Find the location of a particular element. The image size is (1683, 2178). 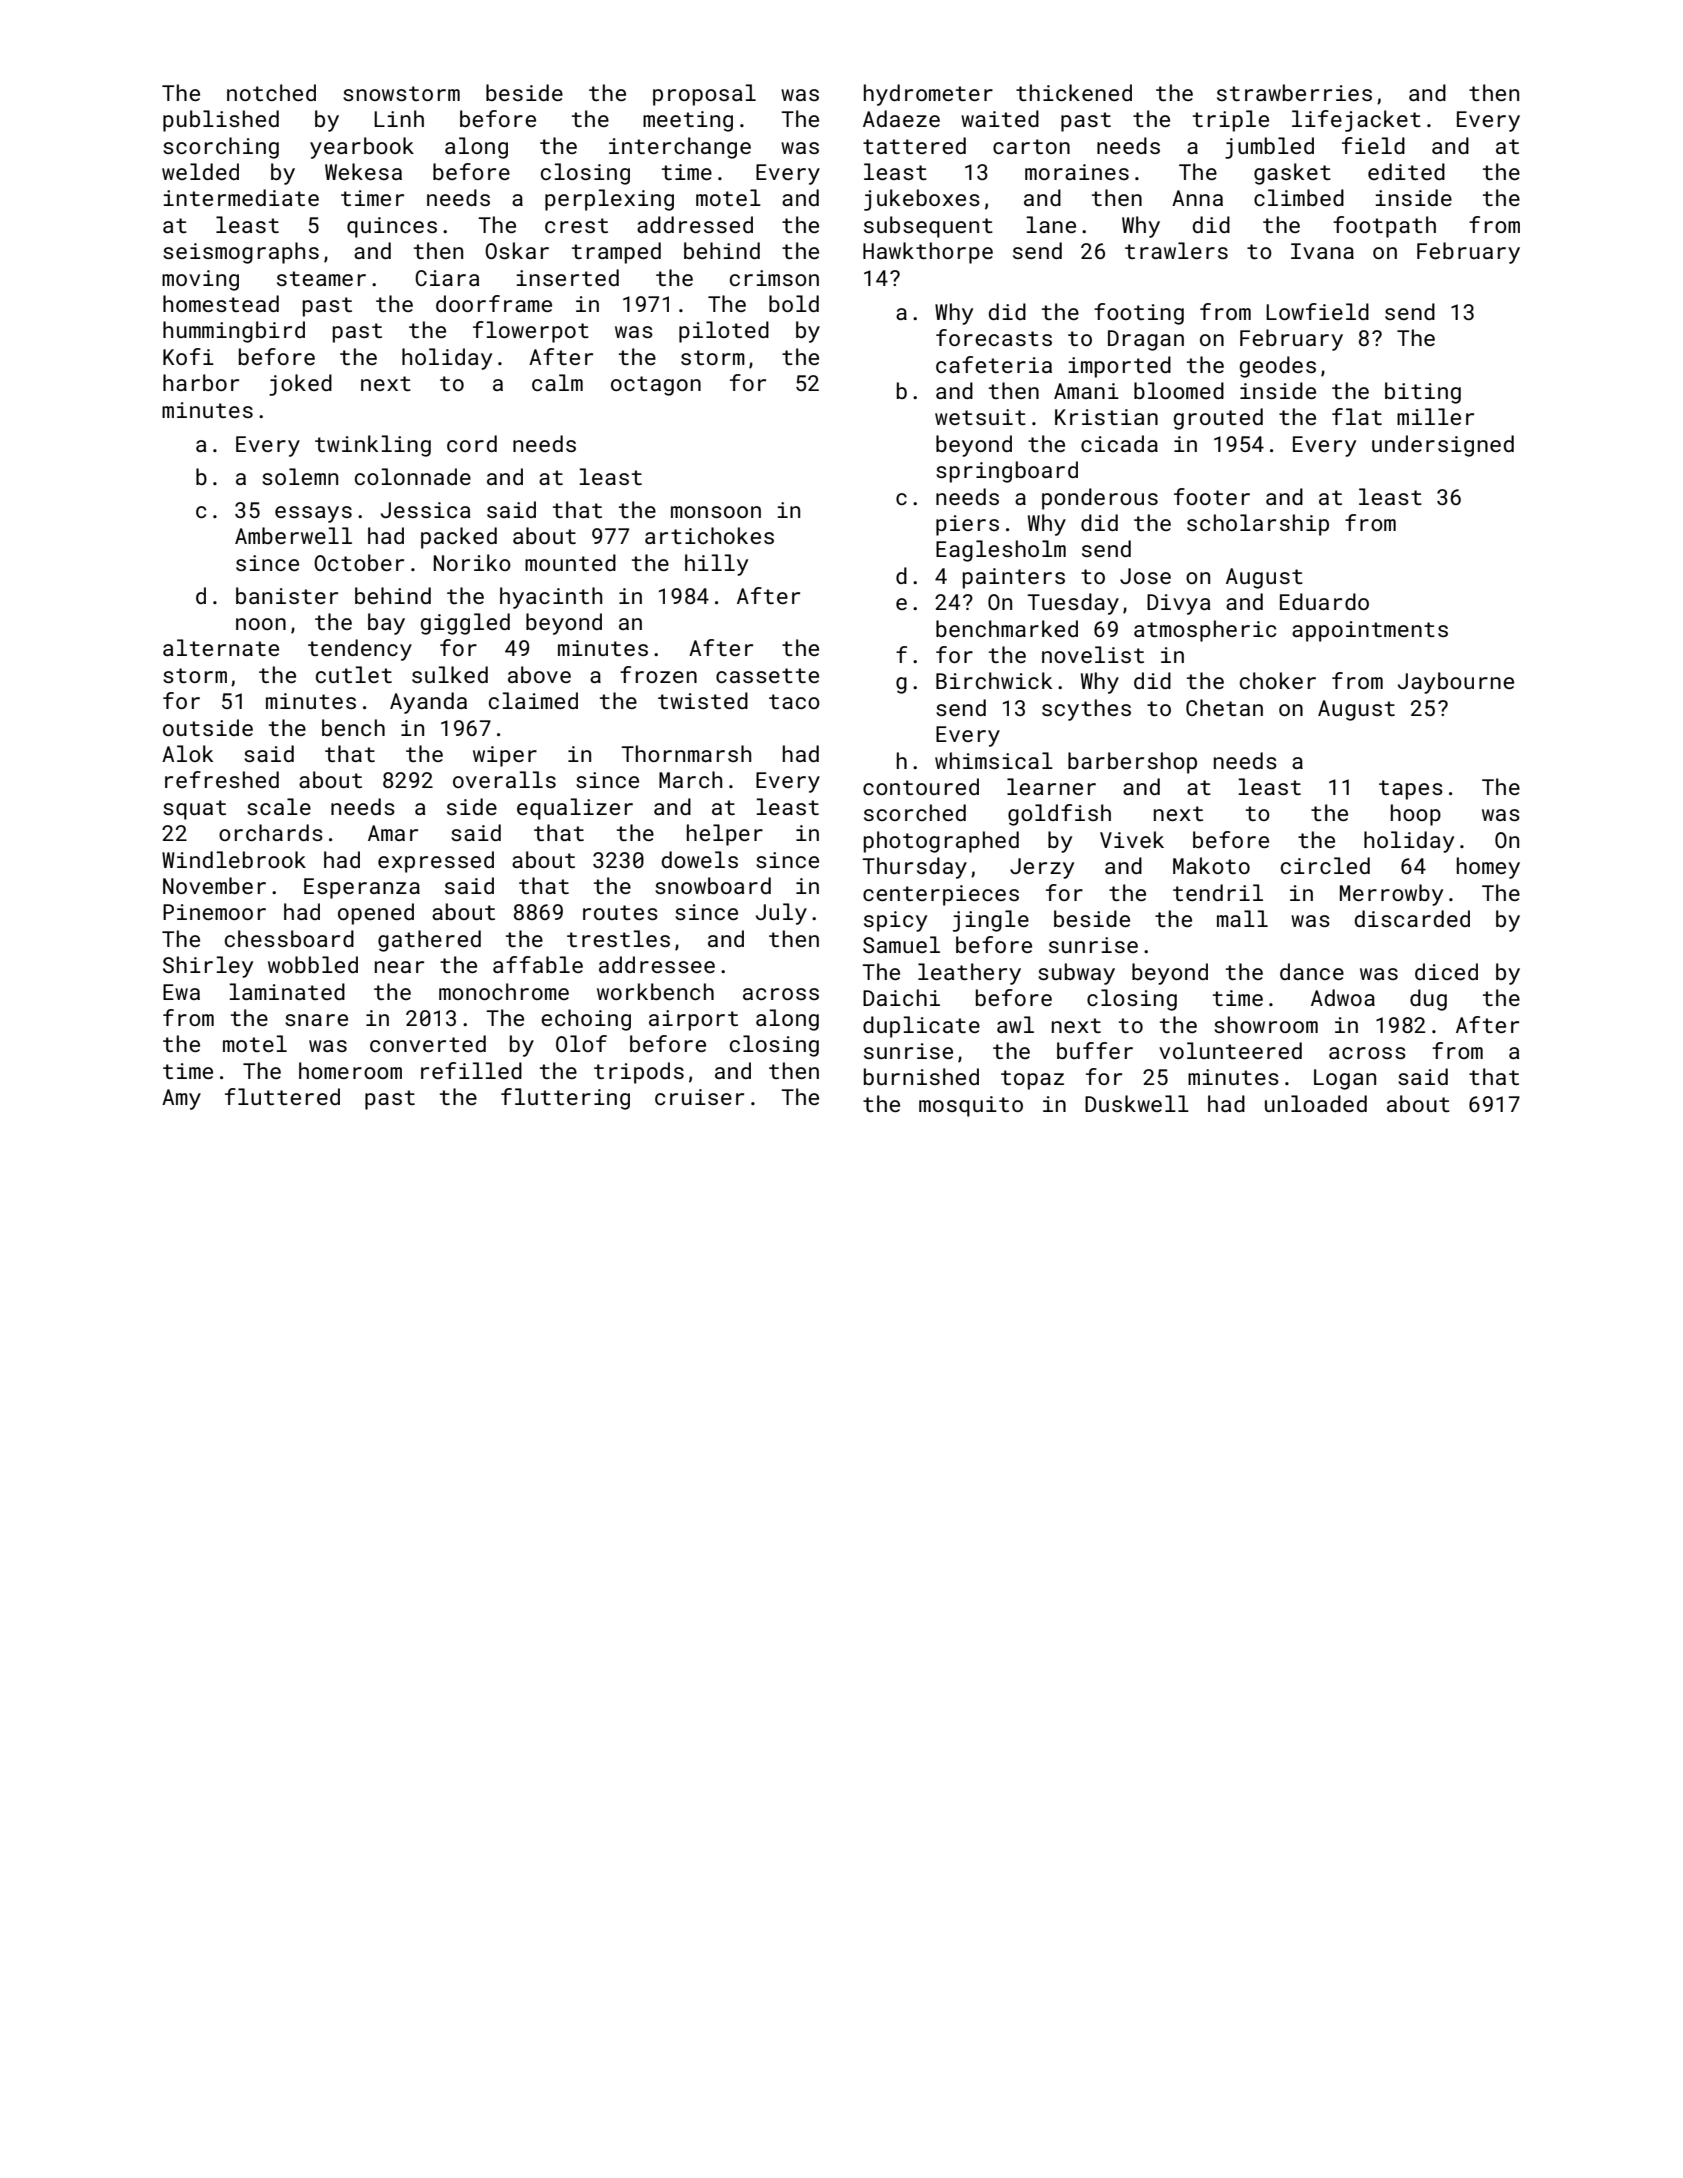

tapes is located at coordinates (1411, 790).
